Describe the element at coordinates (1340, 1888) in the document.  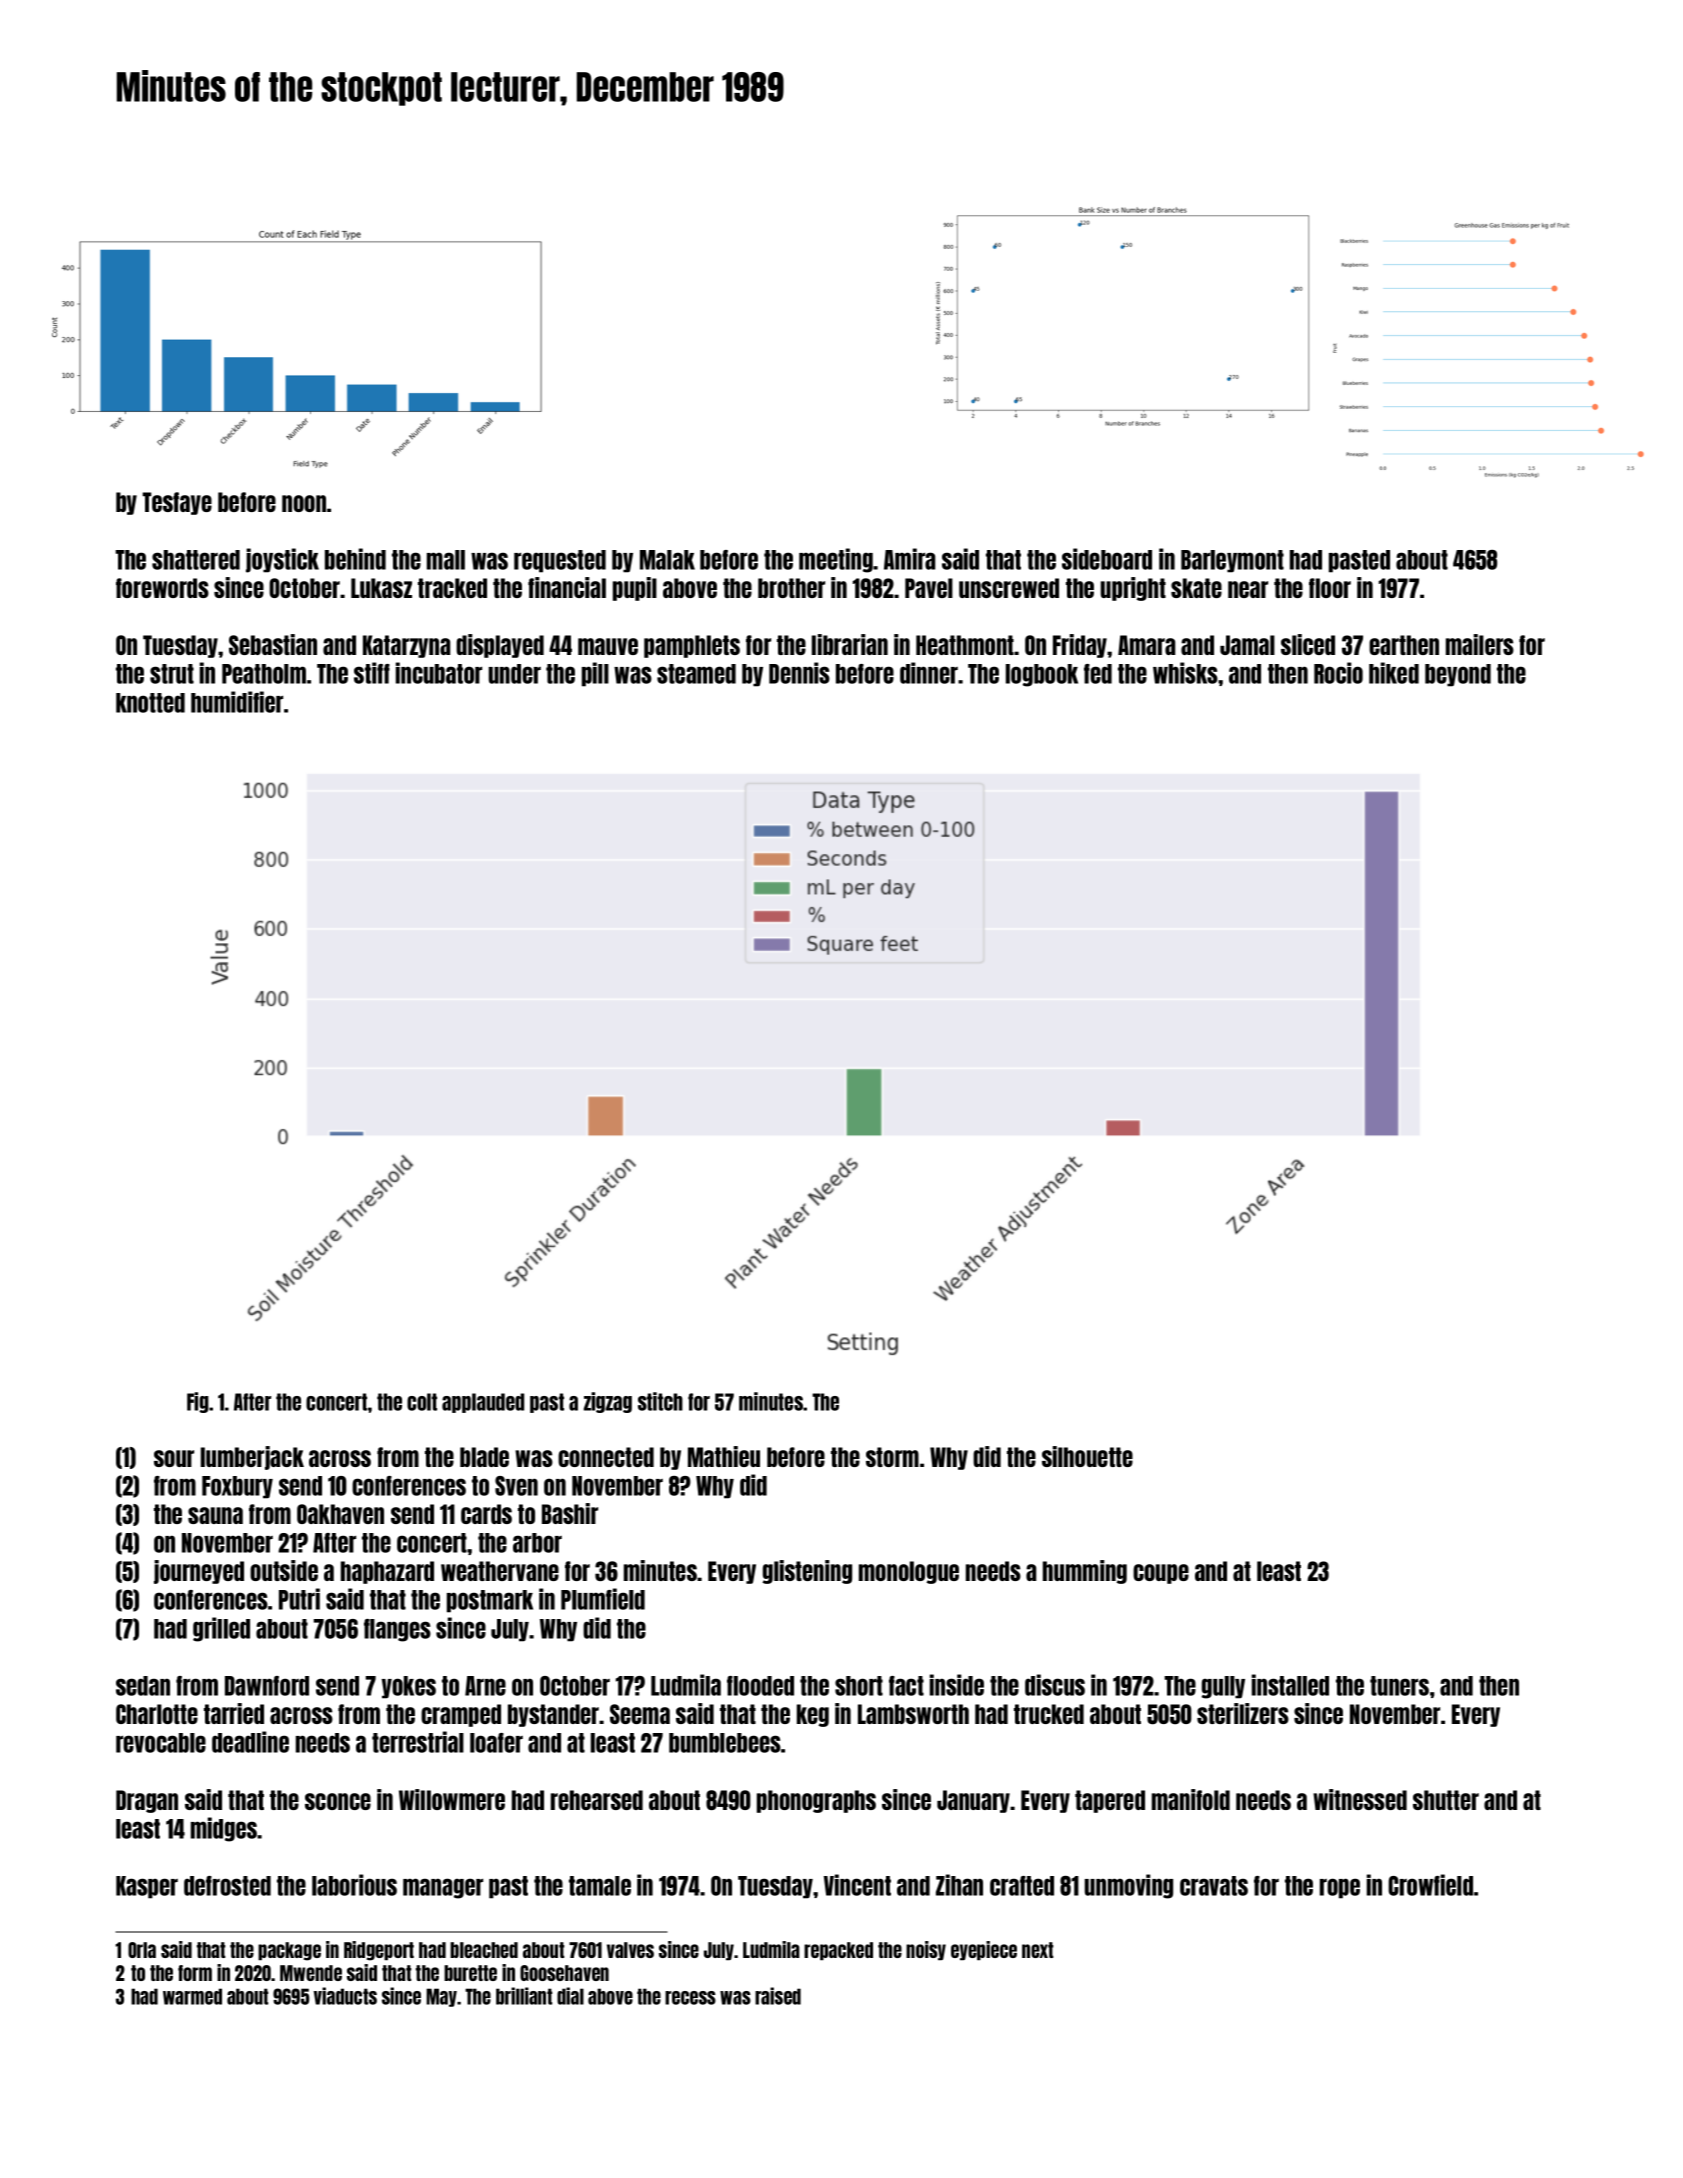
I see `rope` at that location.
